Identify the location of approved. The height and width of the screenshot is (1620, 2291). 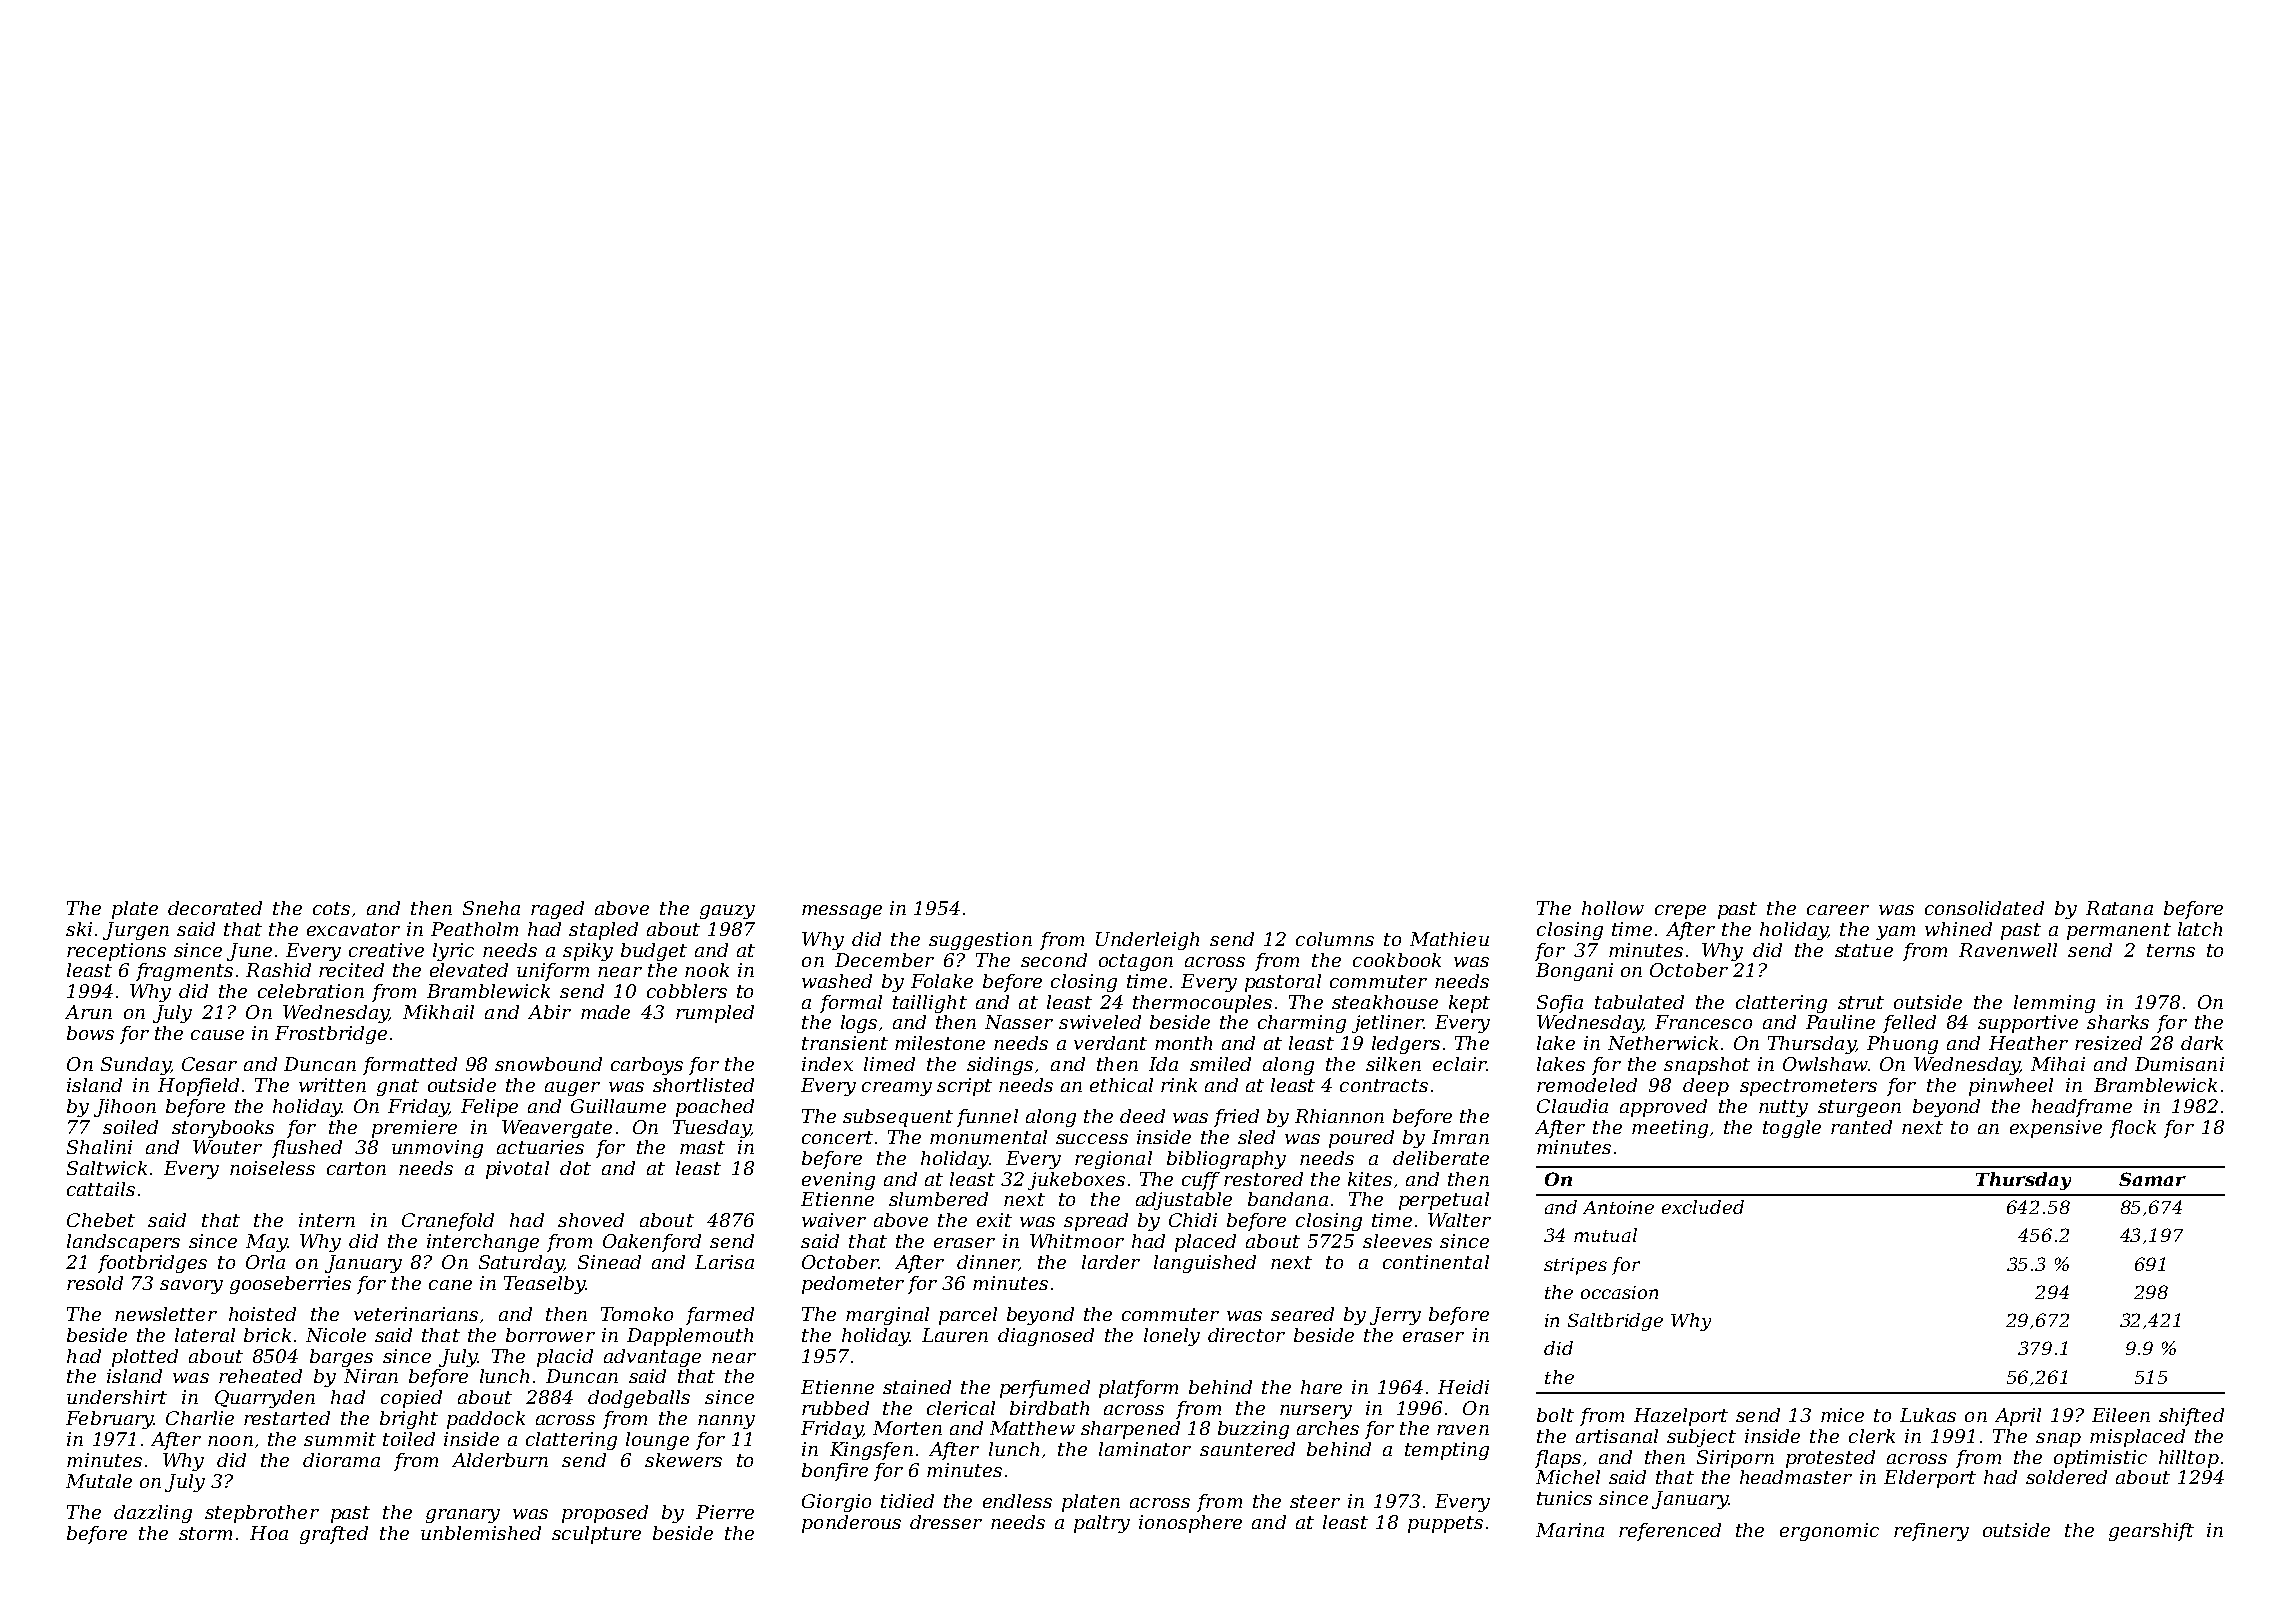
(1663, 1108).
